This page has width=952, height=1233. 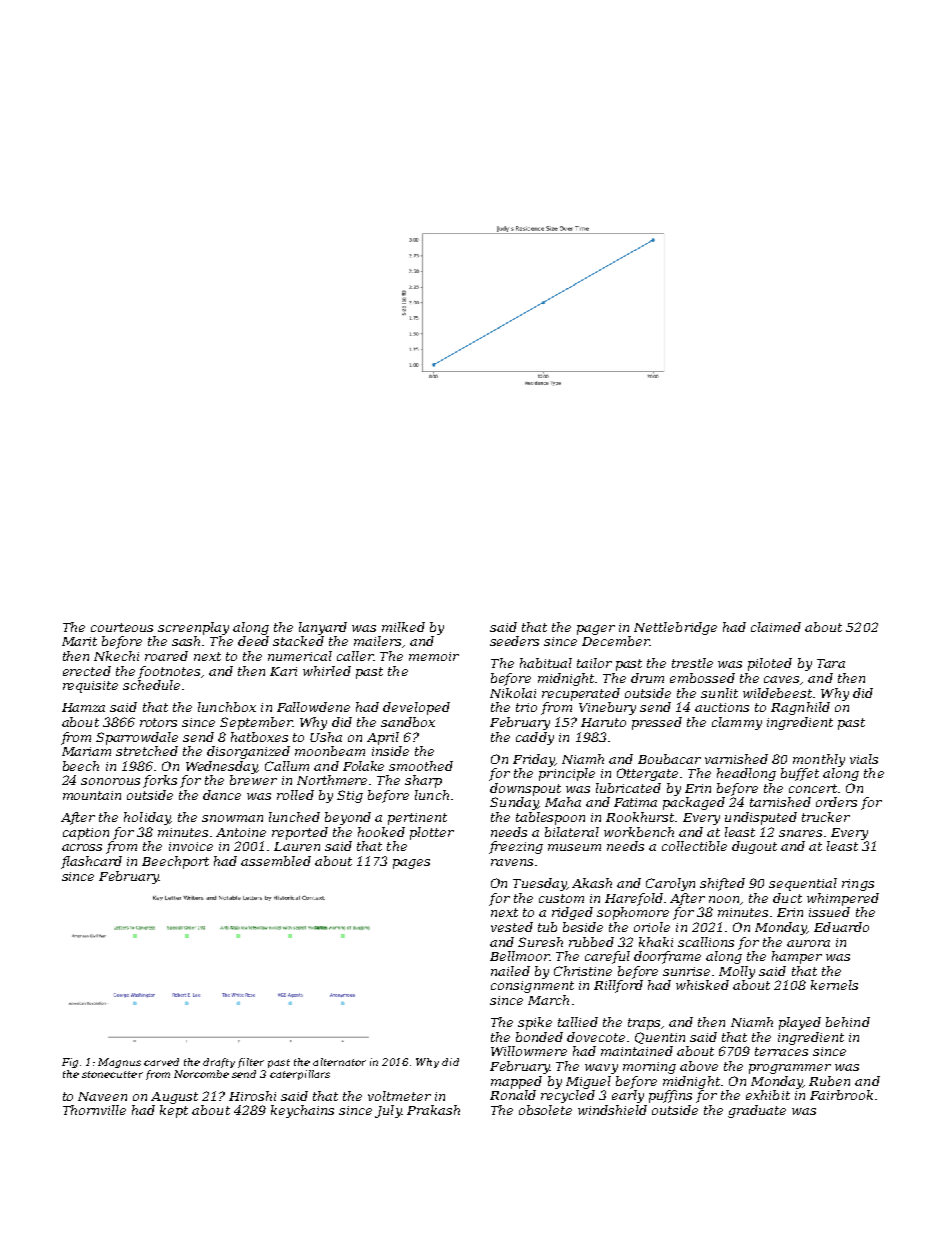 What do you see at coordinates (831, 663) in the page?
I see `Tara` at bounding box center [831, 663].
